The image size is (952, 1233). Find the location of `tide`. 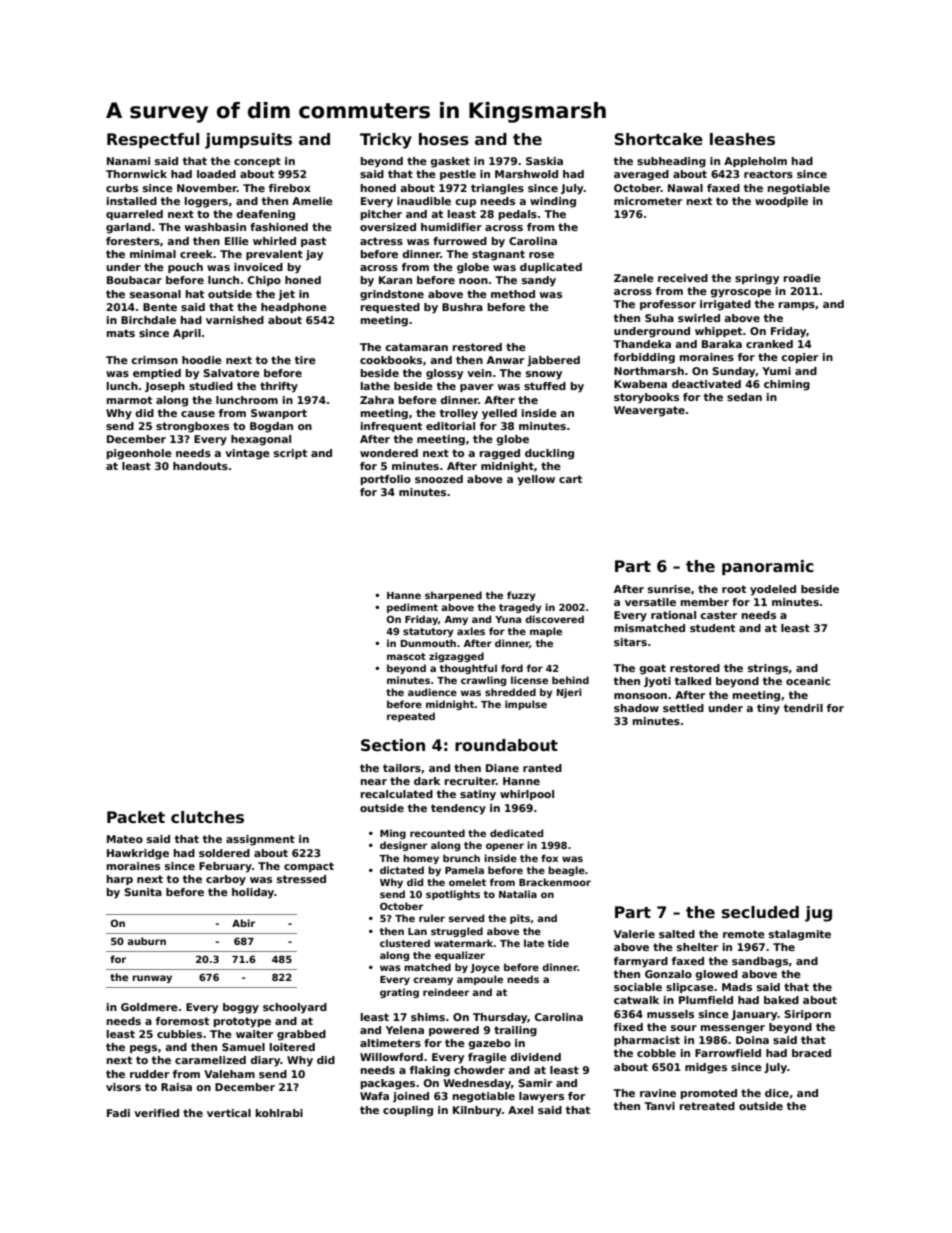

tide is located at coordinates (558, 943).
